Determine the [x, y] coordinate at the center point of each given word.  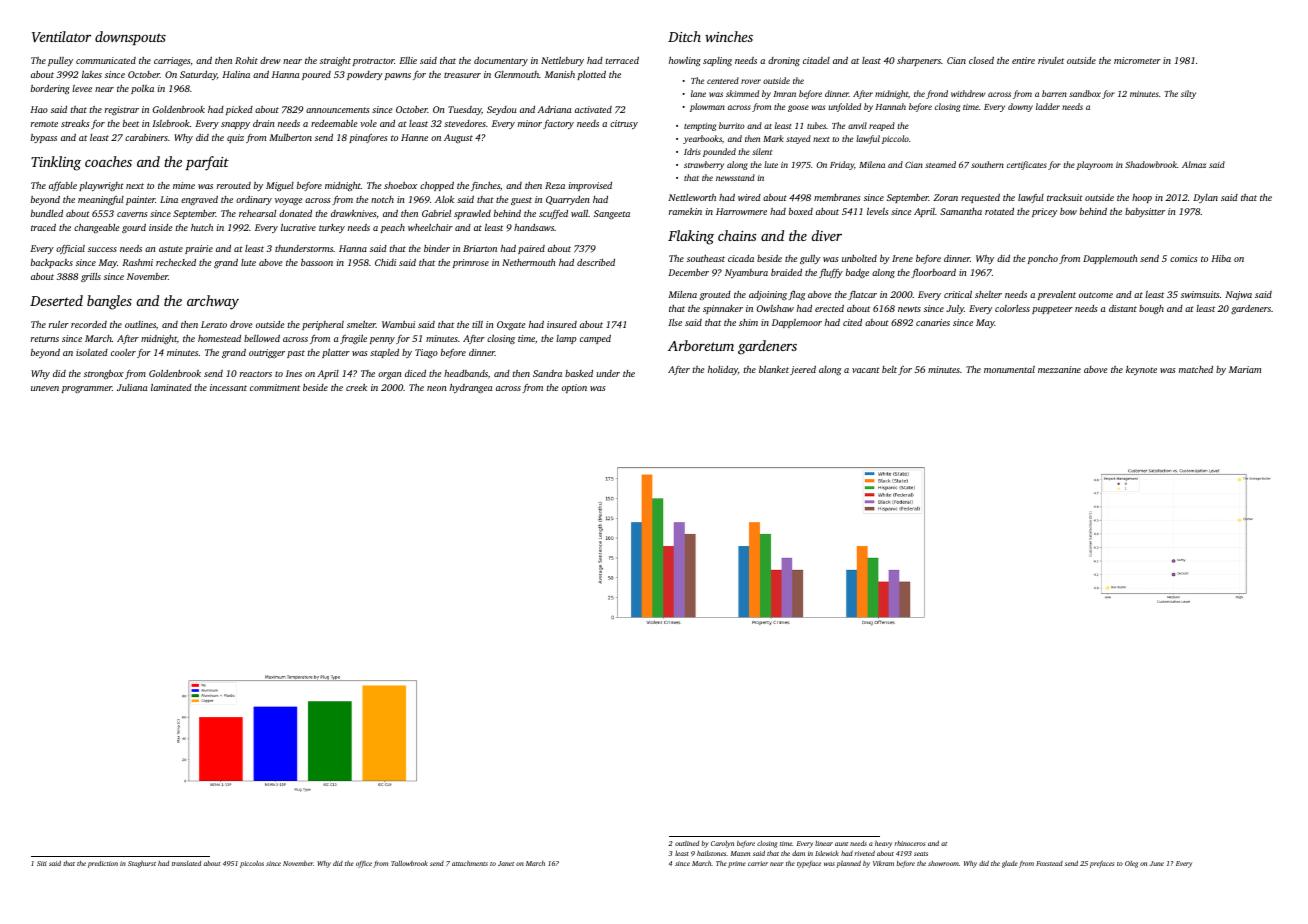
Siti [42, 863]
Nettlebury [562, 61]
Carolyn [722, 844]
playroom [1095, 165]
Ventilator [61, 36]
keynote [1141, 370]
